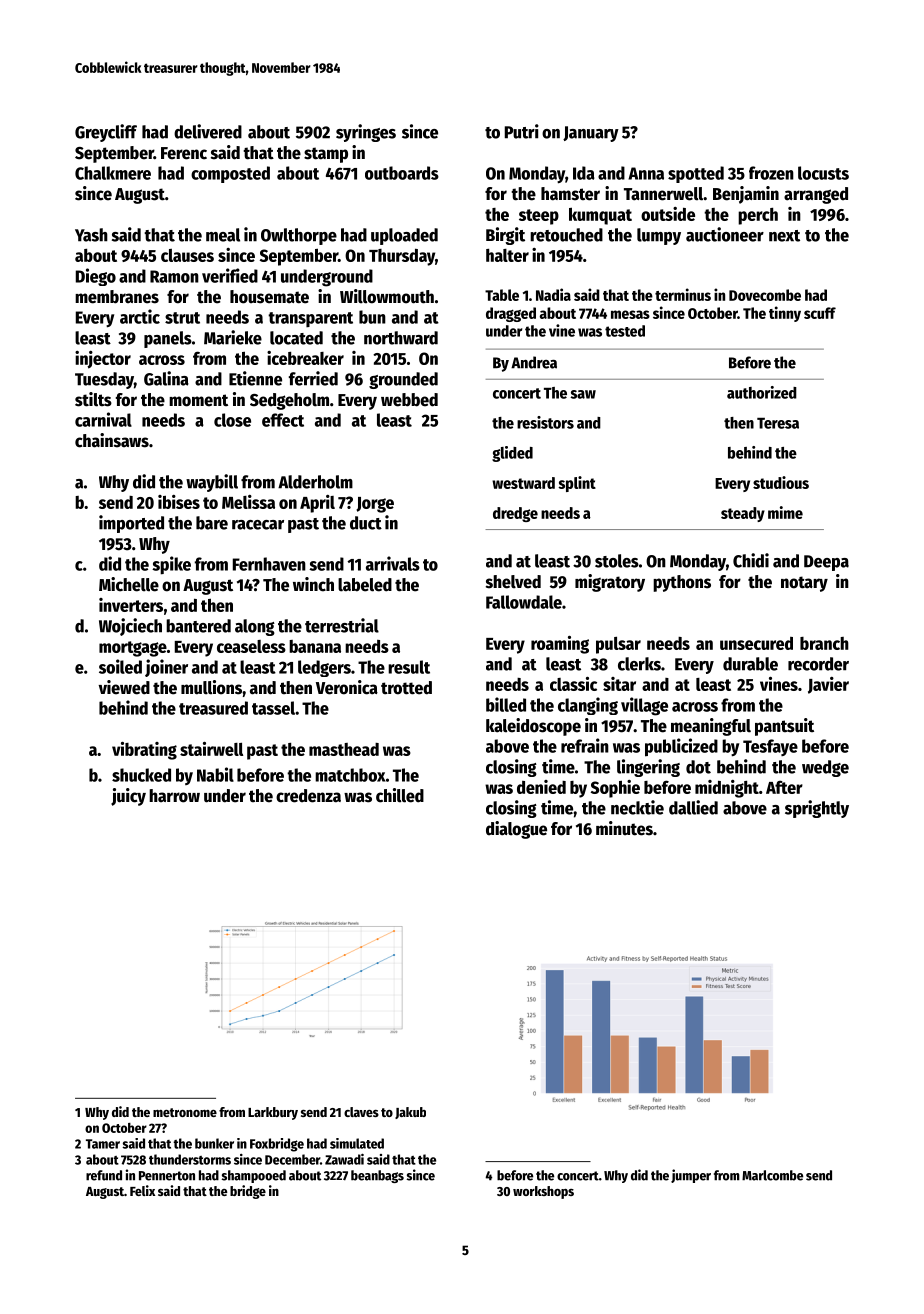 This image has height=1314, width=924. Describe the element at coordinates (104, 1175) in the image. I see `refund` at that location.
